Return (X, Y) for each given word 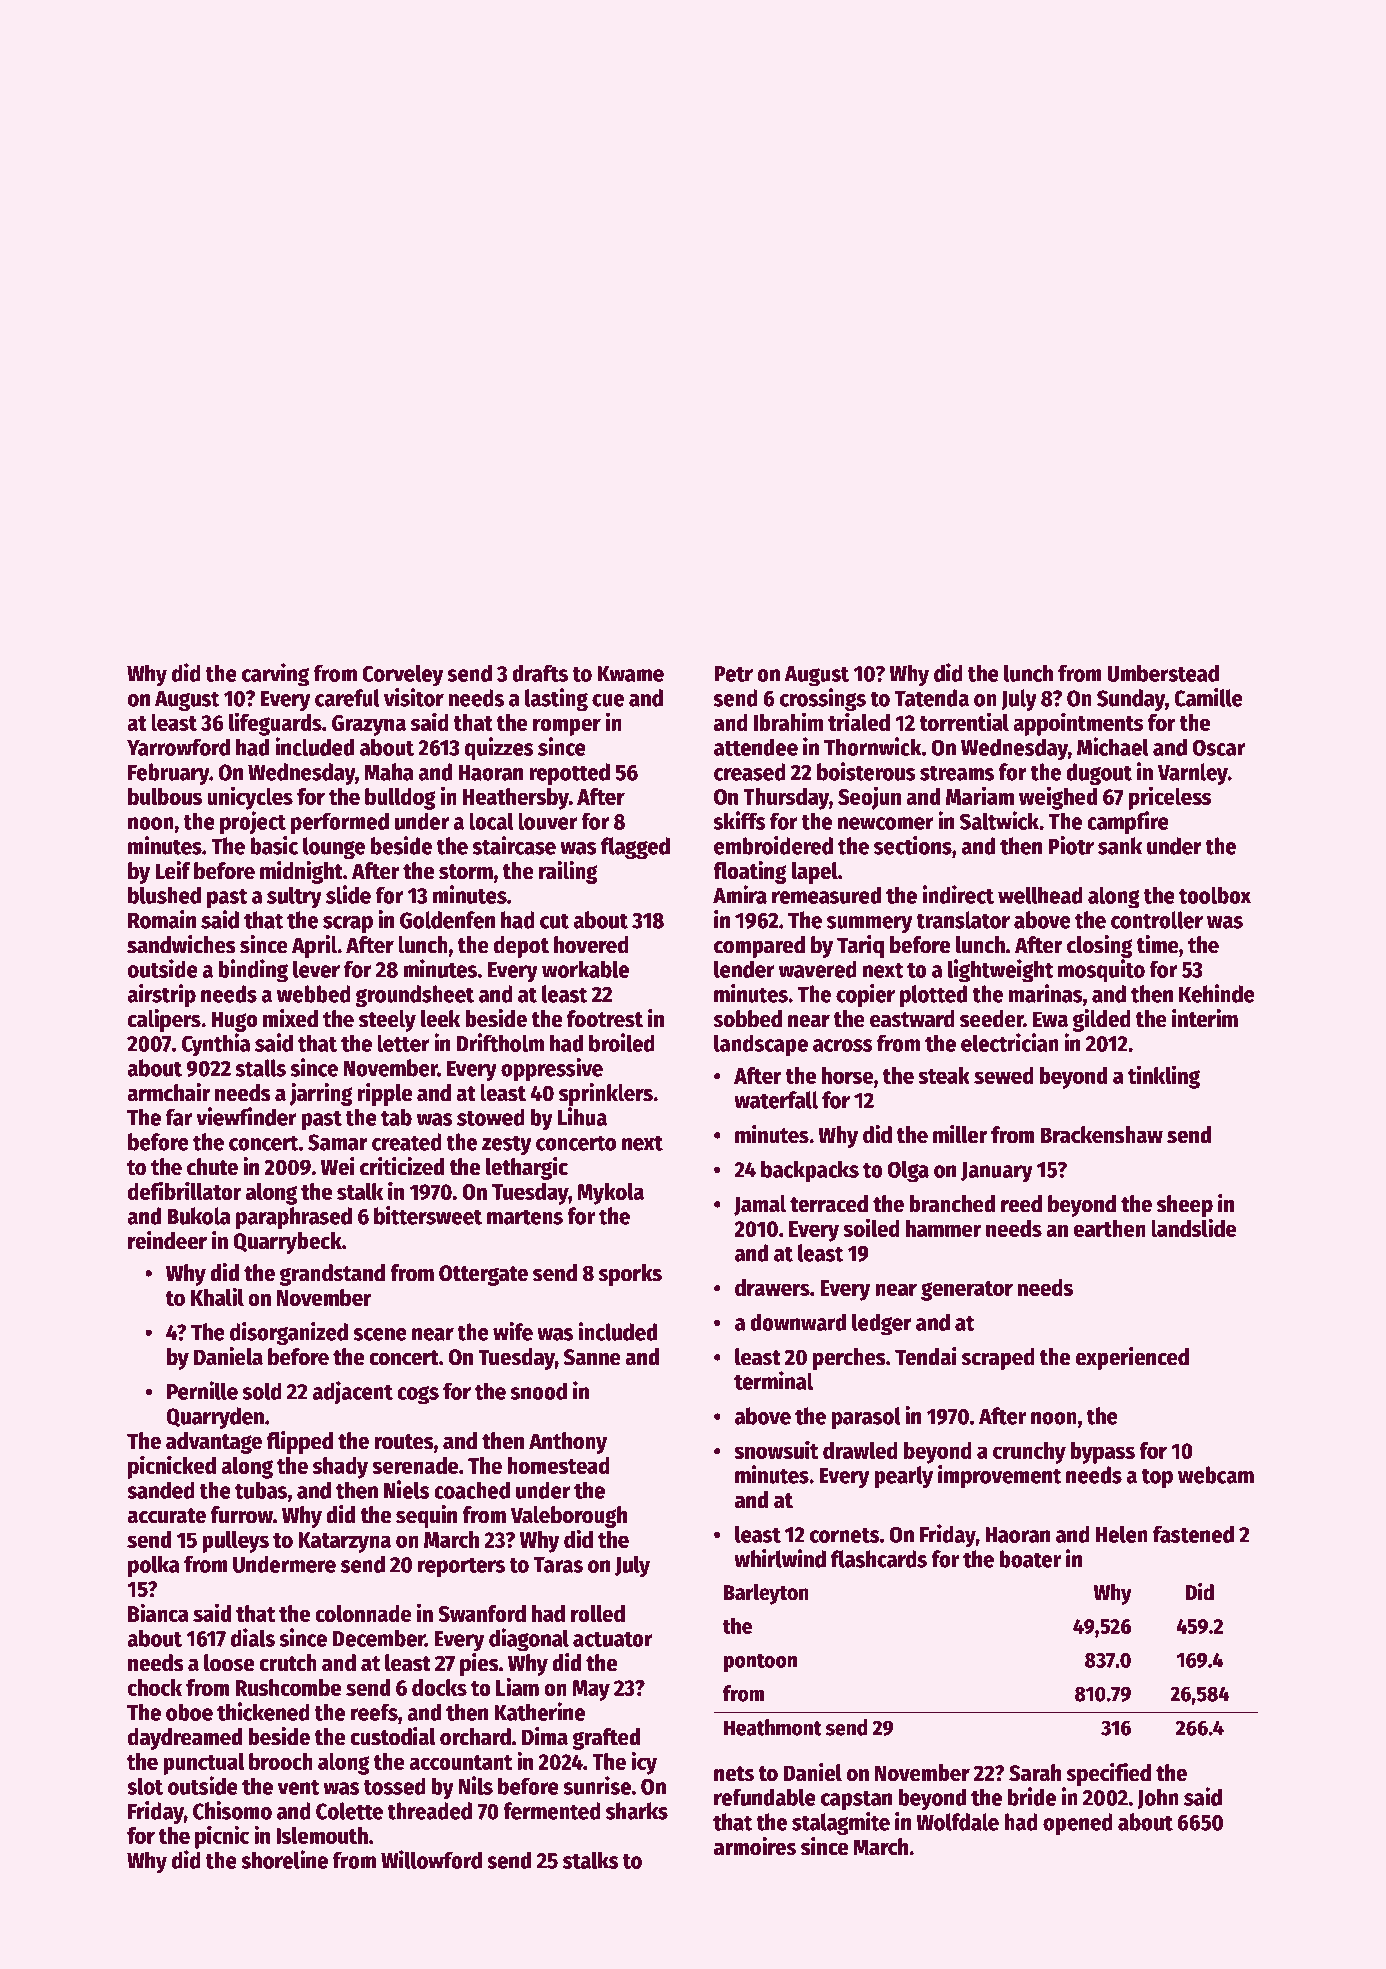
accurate (166, 1516)
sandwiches (181, 944)
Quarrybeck (287, 1243)
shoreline (284, 1859)
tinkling (1164, 1077)
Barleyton (766, 1594)
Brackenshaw (1101, 1135)
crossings (823, 699)
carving (275, 675)
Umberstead (1163, 673)
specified (1108, 1774)
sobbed (747, 1019)
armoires (755, 1846)
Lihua (582, 1116)
